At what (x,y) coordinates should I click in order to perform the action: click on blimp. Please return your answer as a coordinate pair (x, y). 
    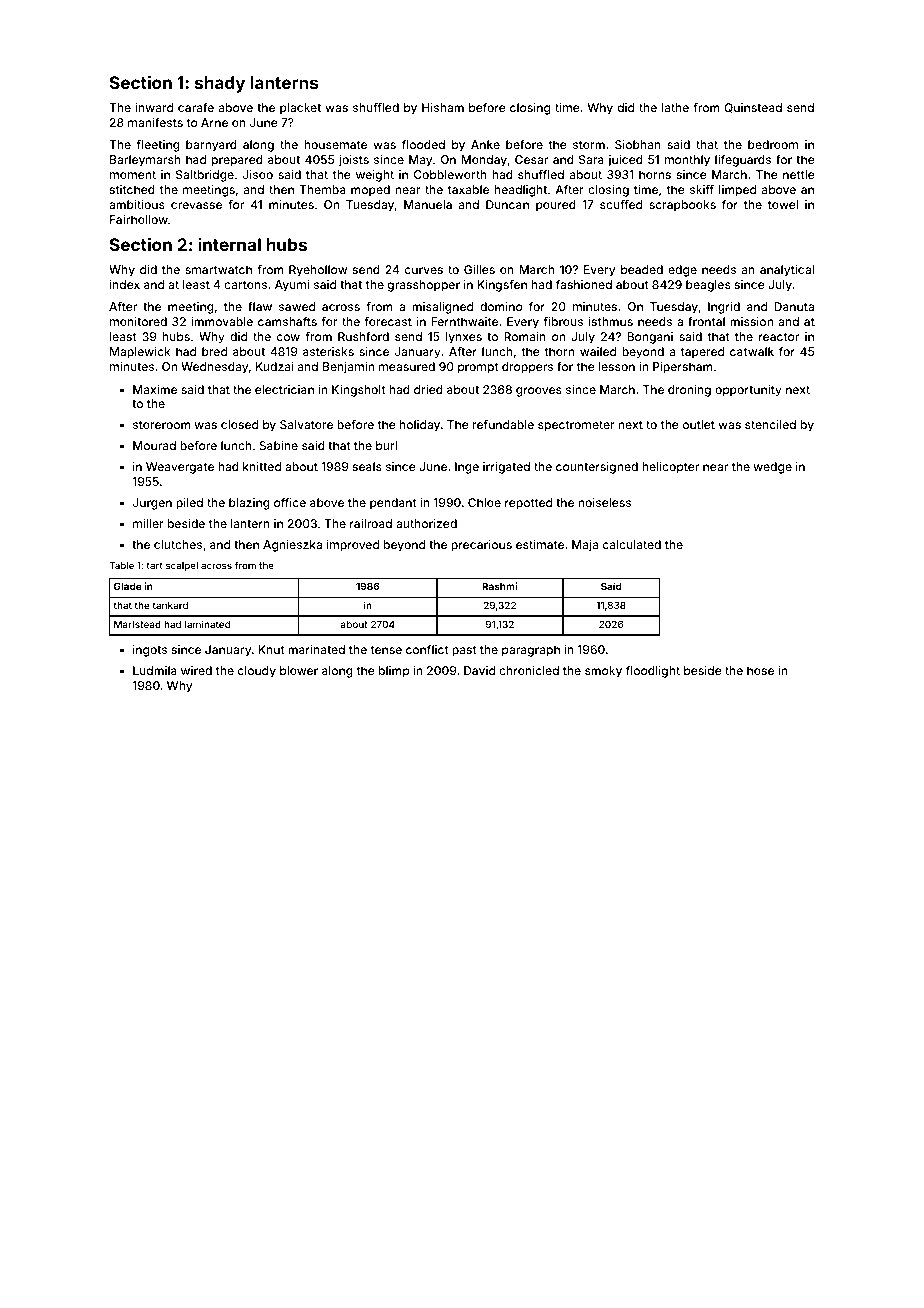
    Looking at the image, I should click on (394, 672).
